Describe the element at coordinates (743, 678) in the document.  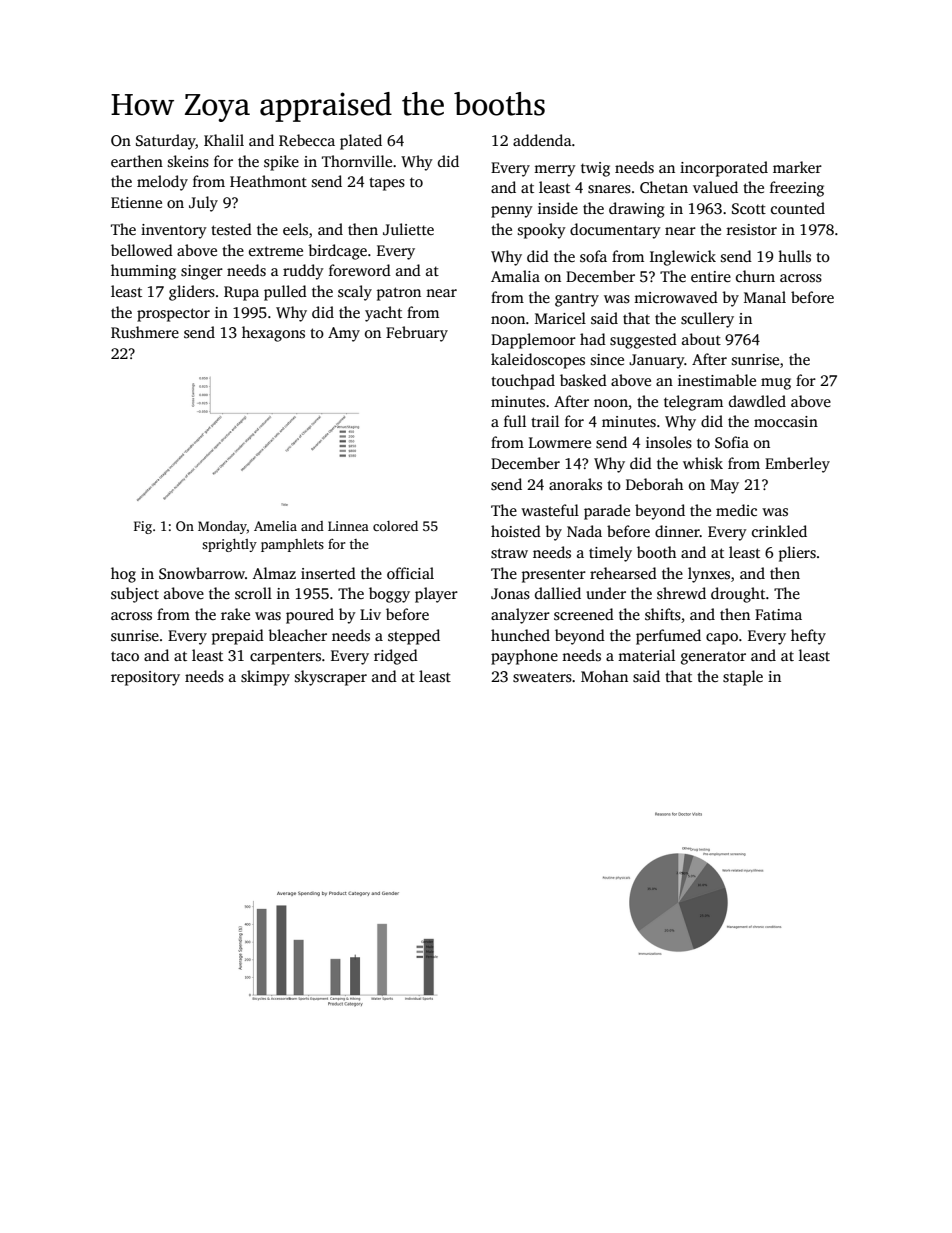
I see `staple` at that location.
